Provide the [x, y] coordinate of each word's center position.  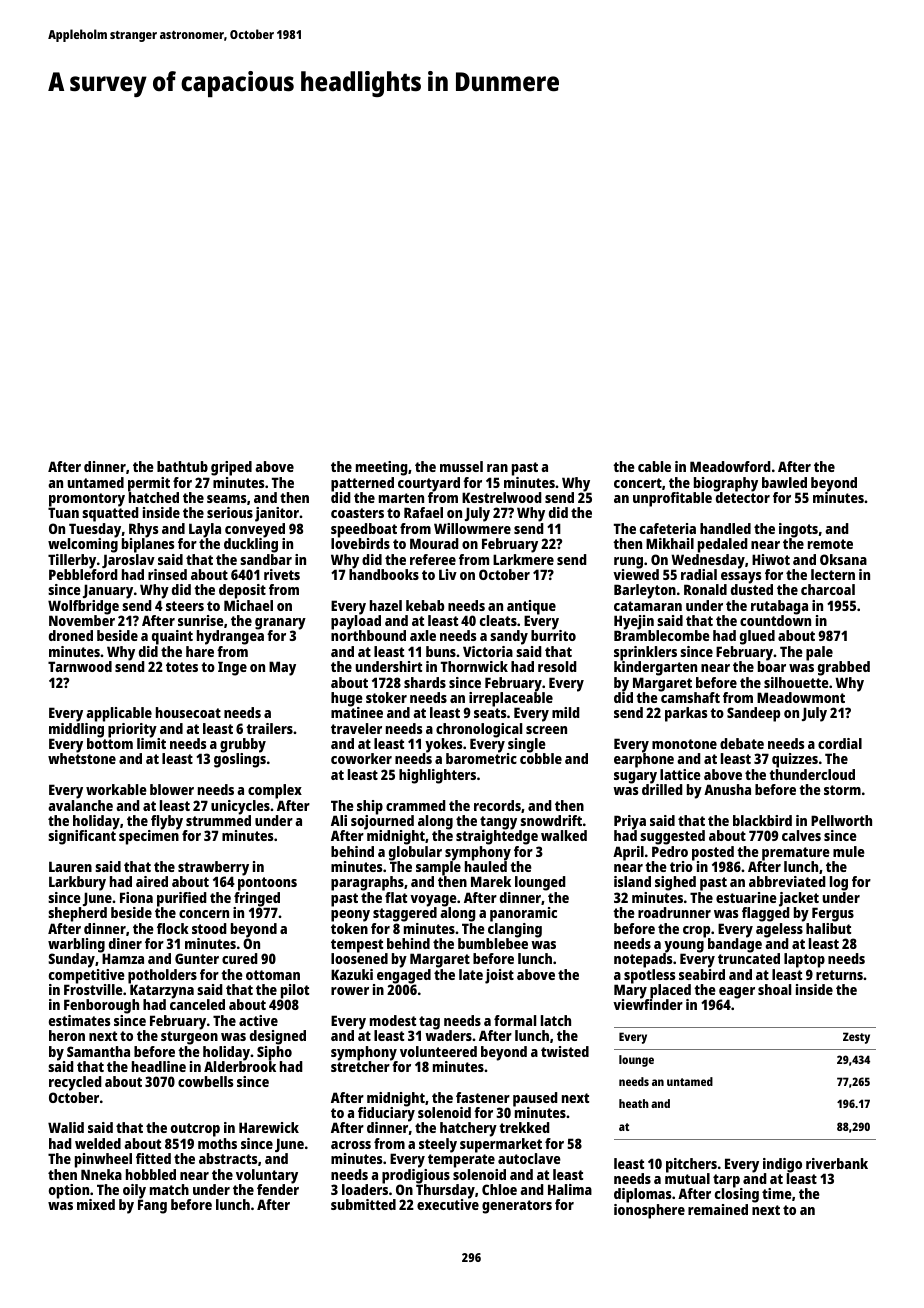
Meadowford [730, 466]
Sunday [71, 960]
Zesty [856, 1038]
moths [217, 1143]
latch [556, 1020]
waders [448, 1035]
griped [231, 468]
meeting [382, 468]
